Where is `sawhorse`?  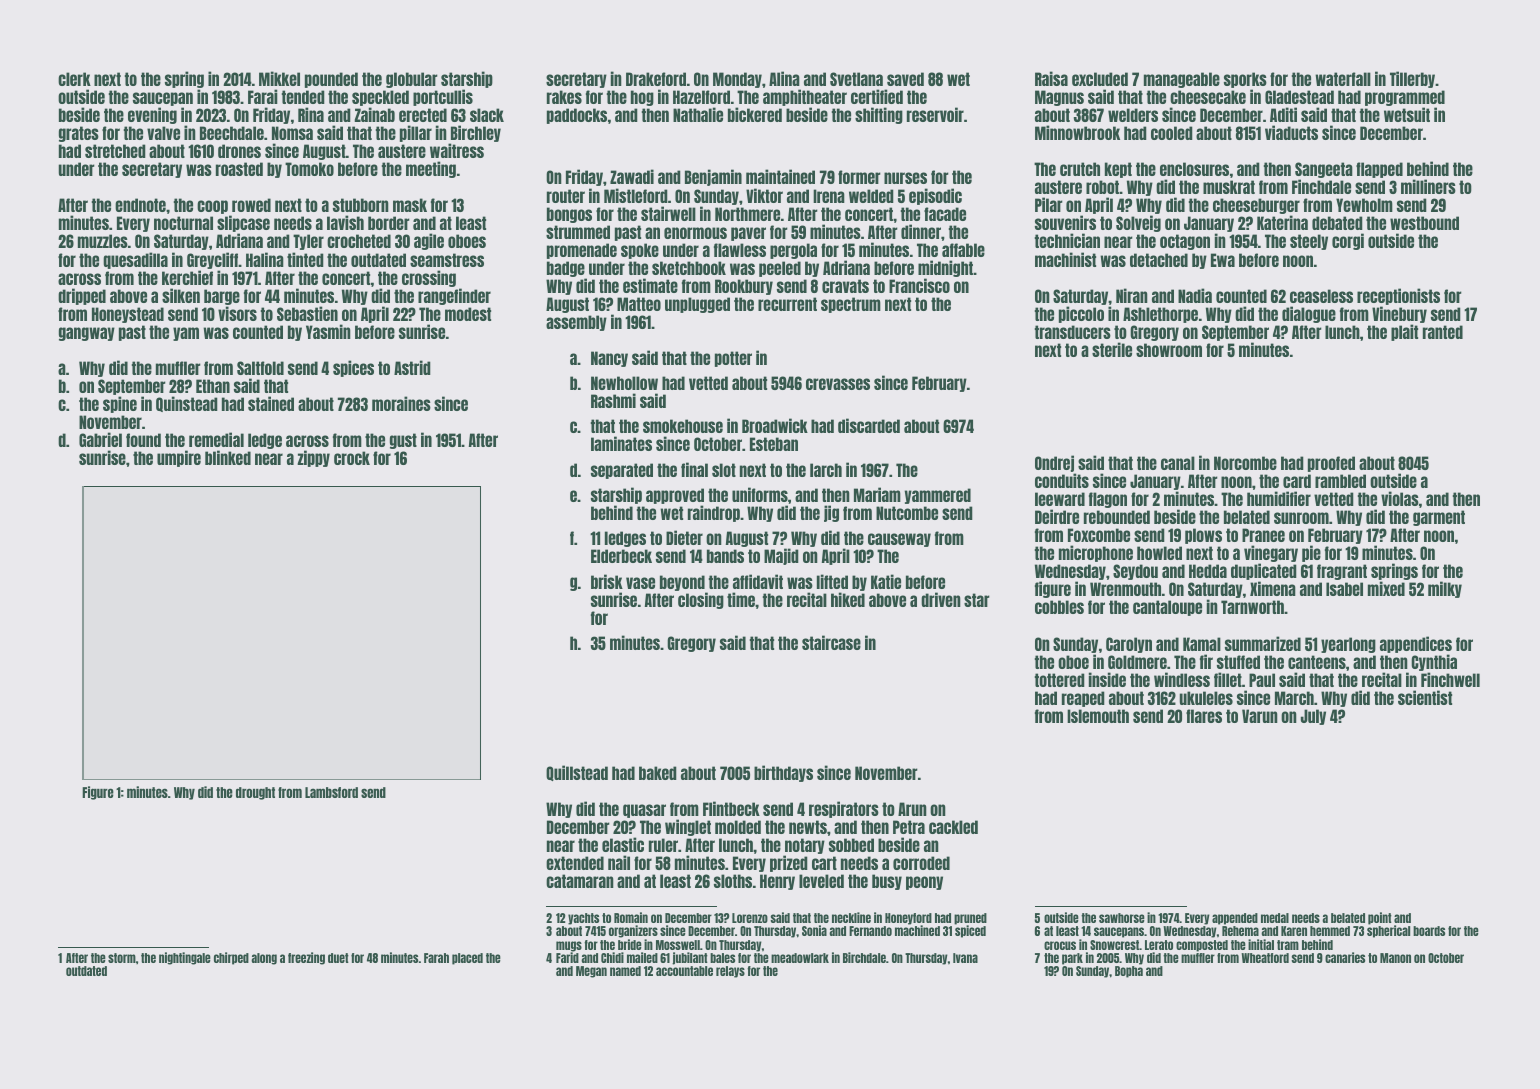
sawhorse is located at coordinates (1122, 918).
